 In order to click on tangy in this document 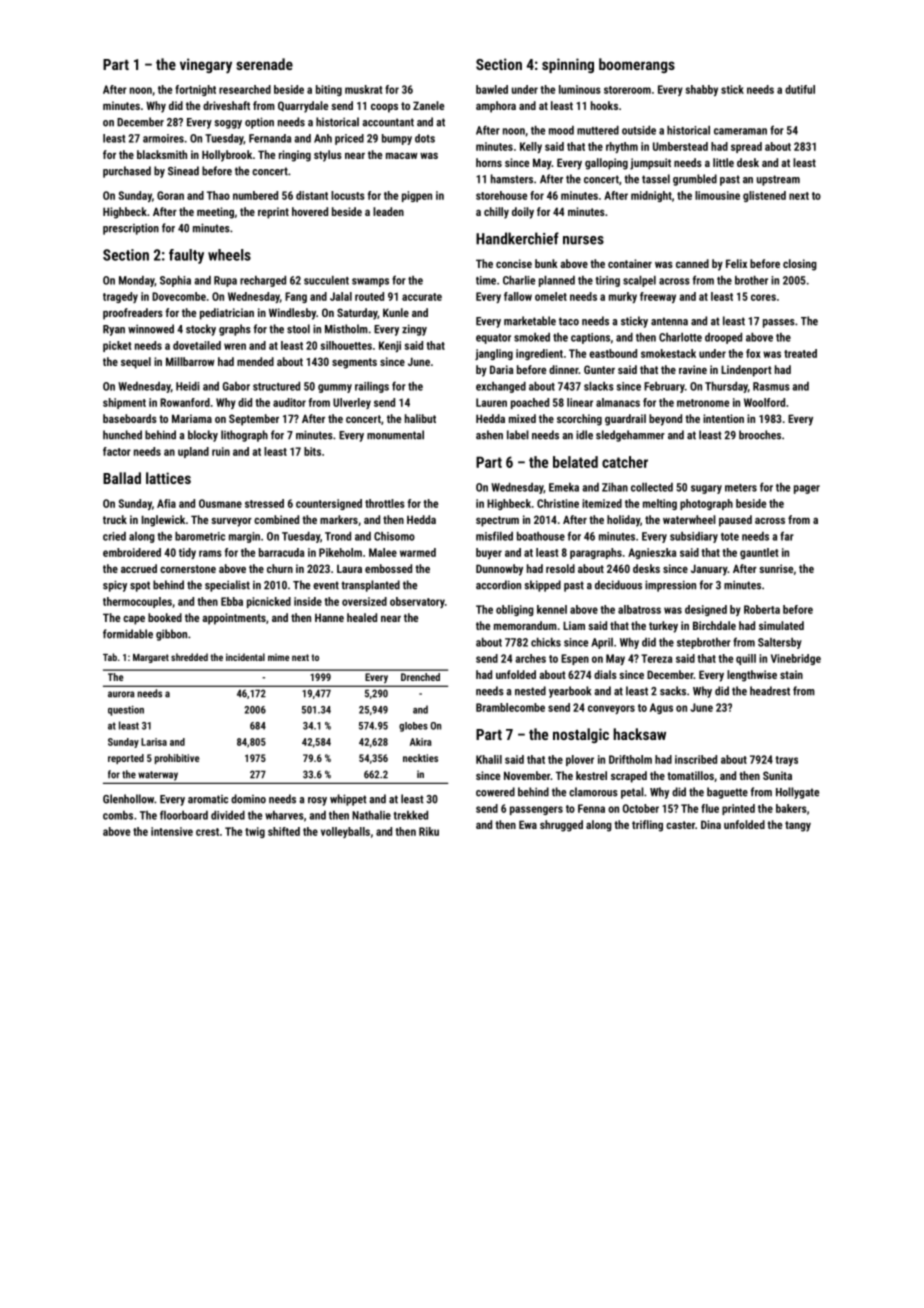, I will do `click(798, 826)`.
